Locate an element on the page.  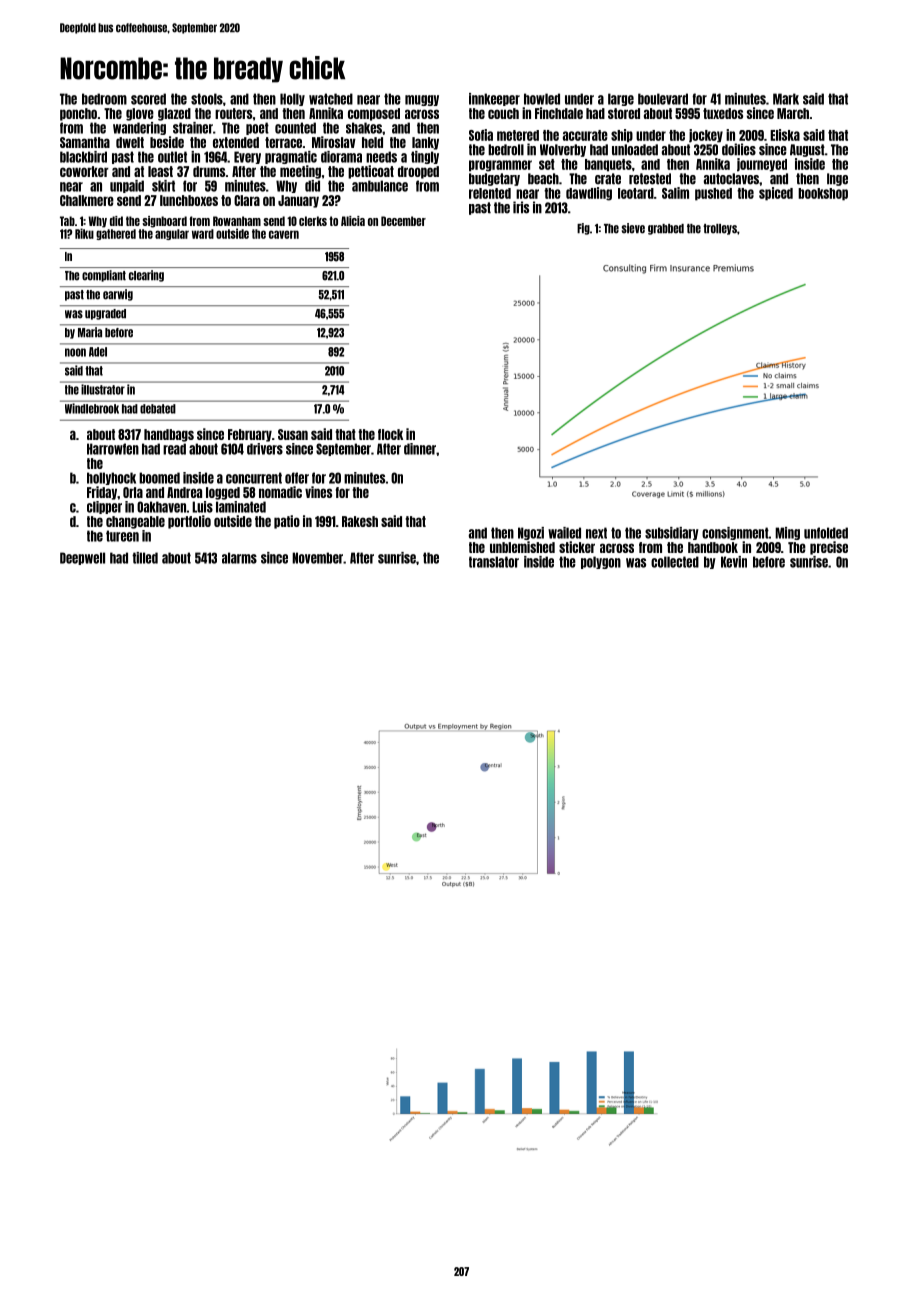
Samantha is located at coordinates (85, 142).
